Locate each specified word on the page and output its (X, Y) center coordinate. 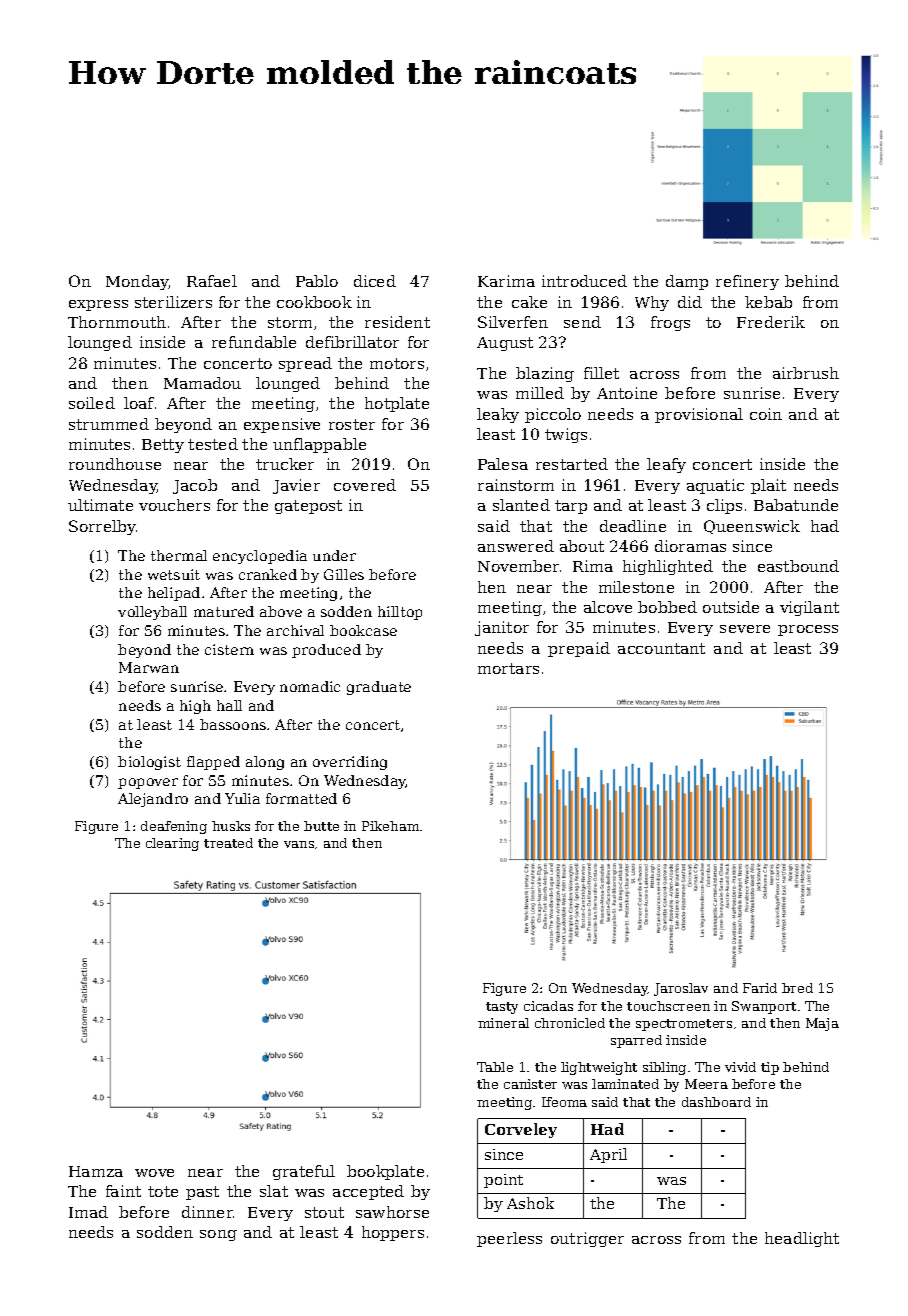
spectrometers (684, 1025)
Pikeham (390, 826)
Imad (88, 1212)
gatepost (308, 507)
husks (231, 826)
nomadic (310, 686)
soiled (92, 403)
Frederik (771, 322)
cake (529, 302)
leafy (666, 465)
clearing (172, 844)
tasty (502, 1008)
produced (326, 651)
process (808, 630)
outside (731, 607)
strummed (109, 424)
